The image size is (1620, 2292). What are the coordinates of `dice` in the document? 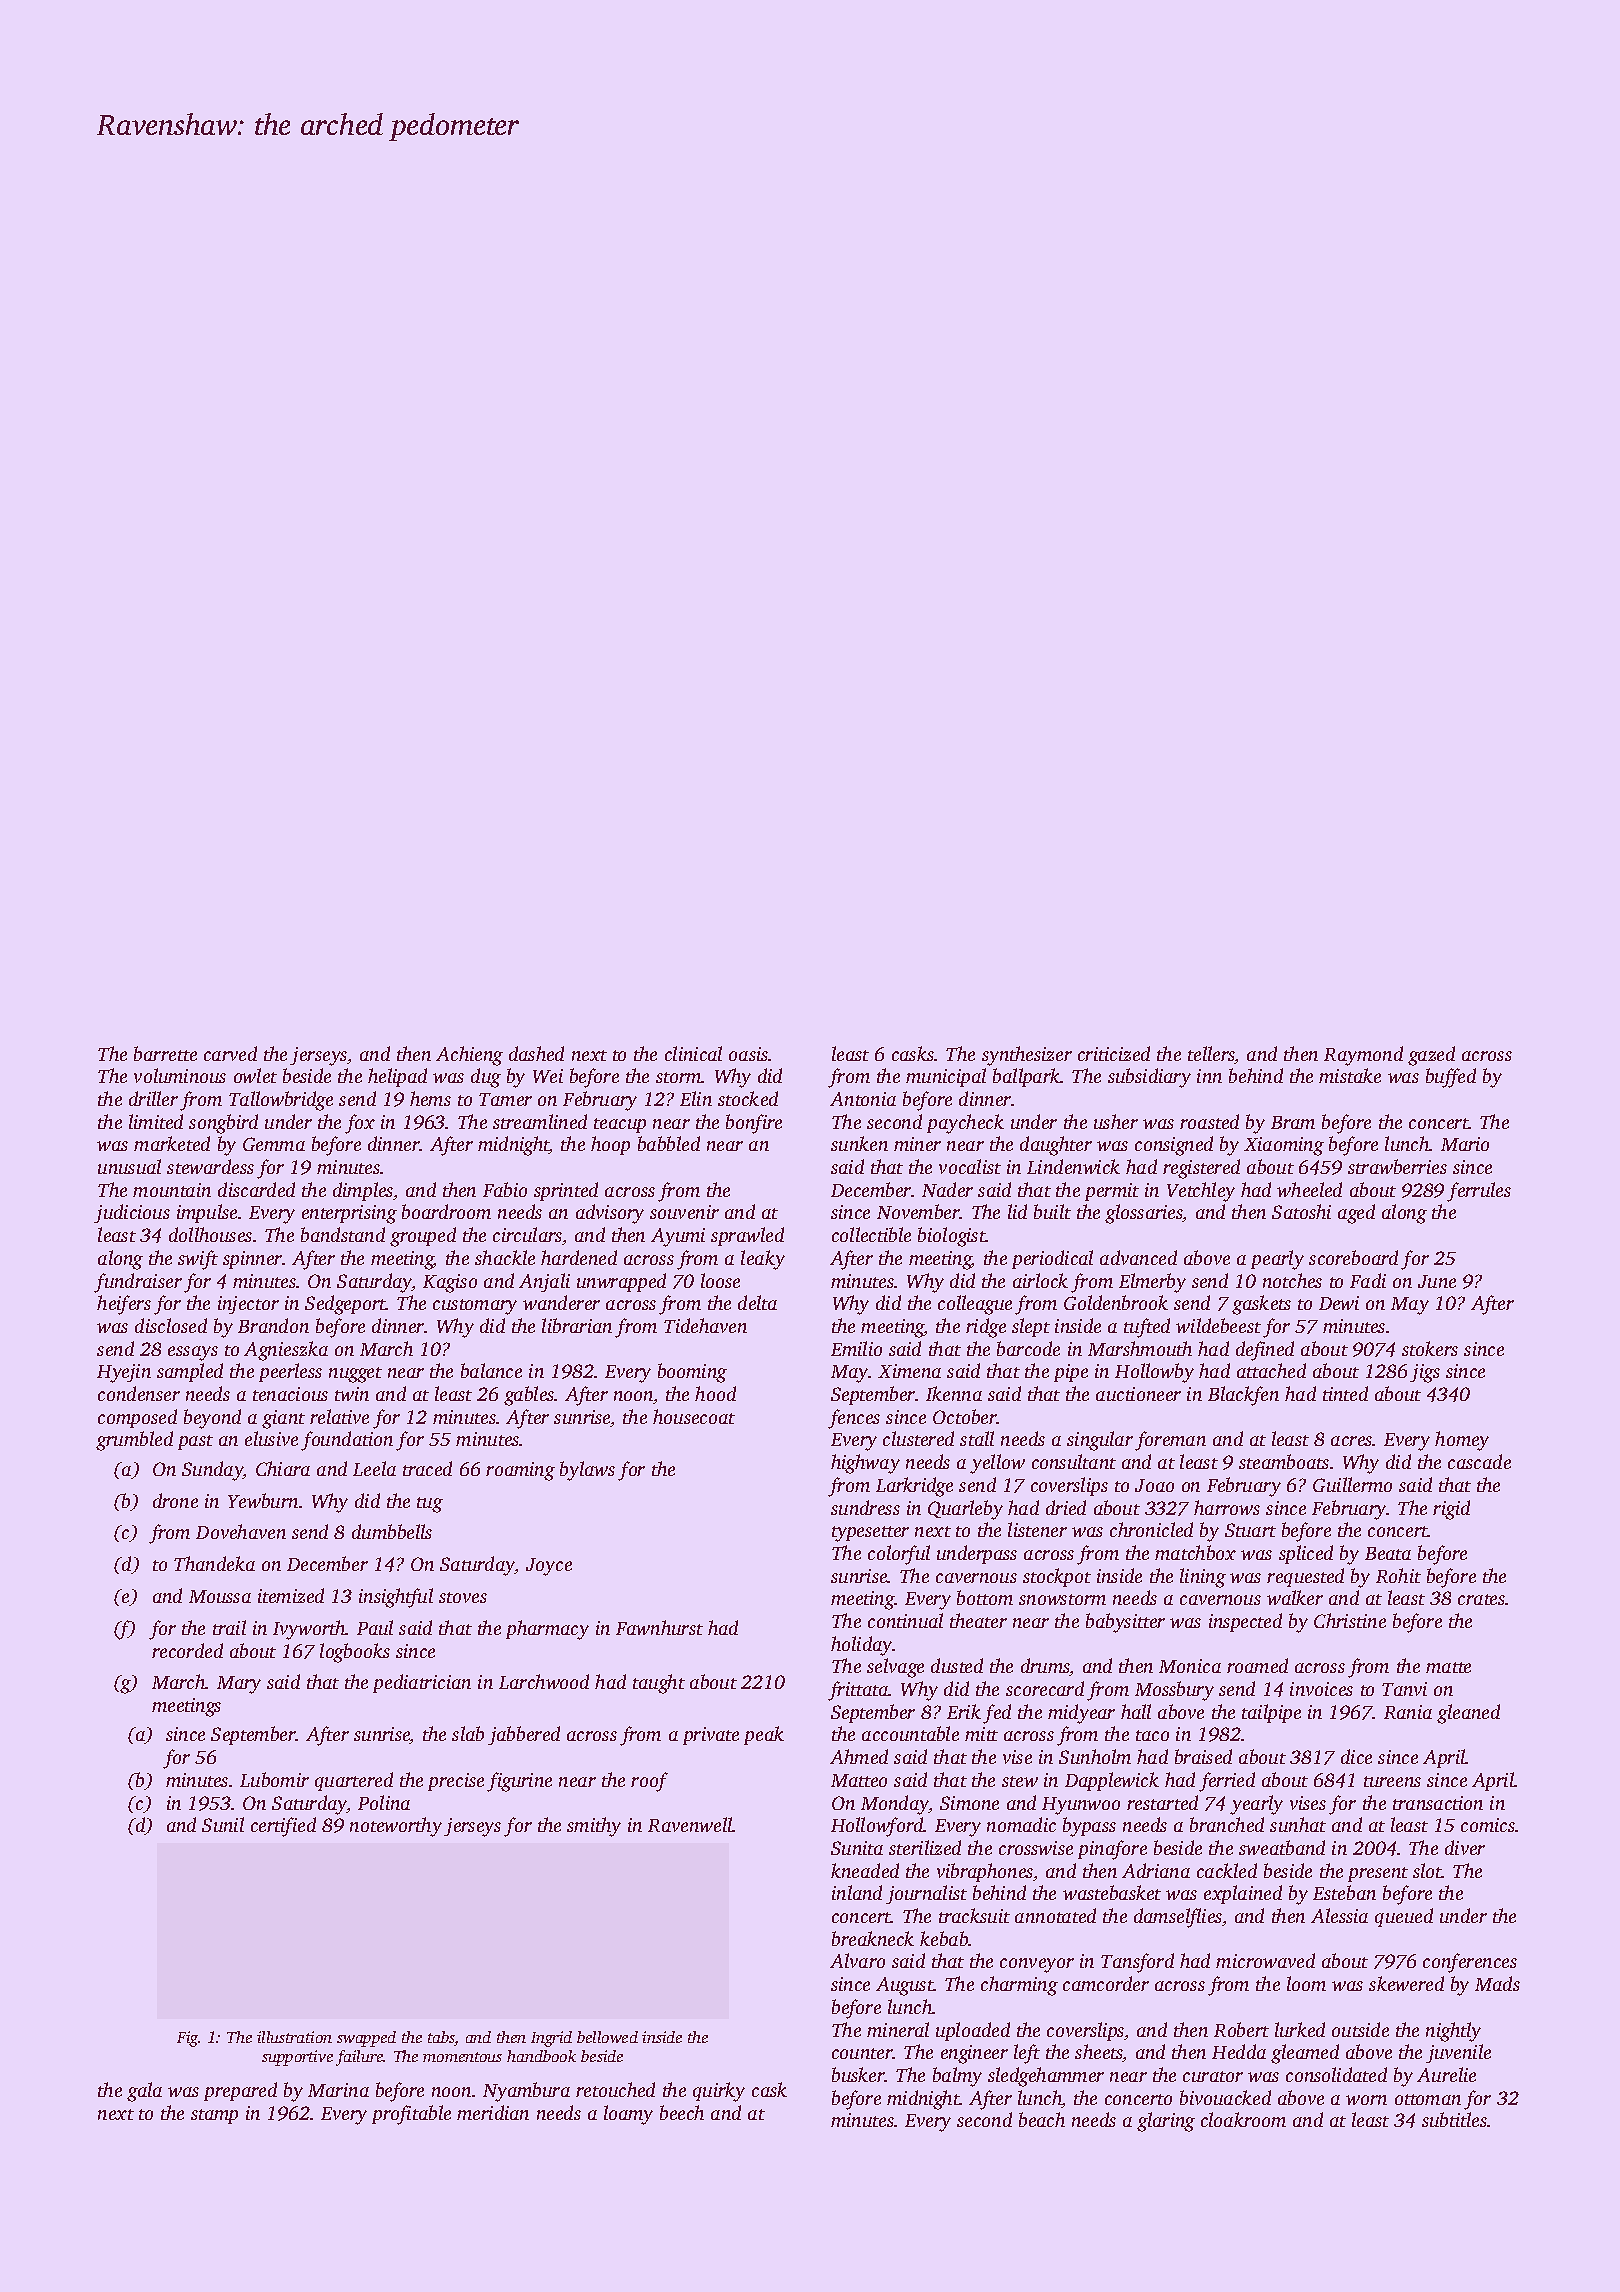 It's located at (1356, 1756).
